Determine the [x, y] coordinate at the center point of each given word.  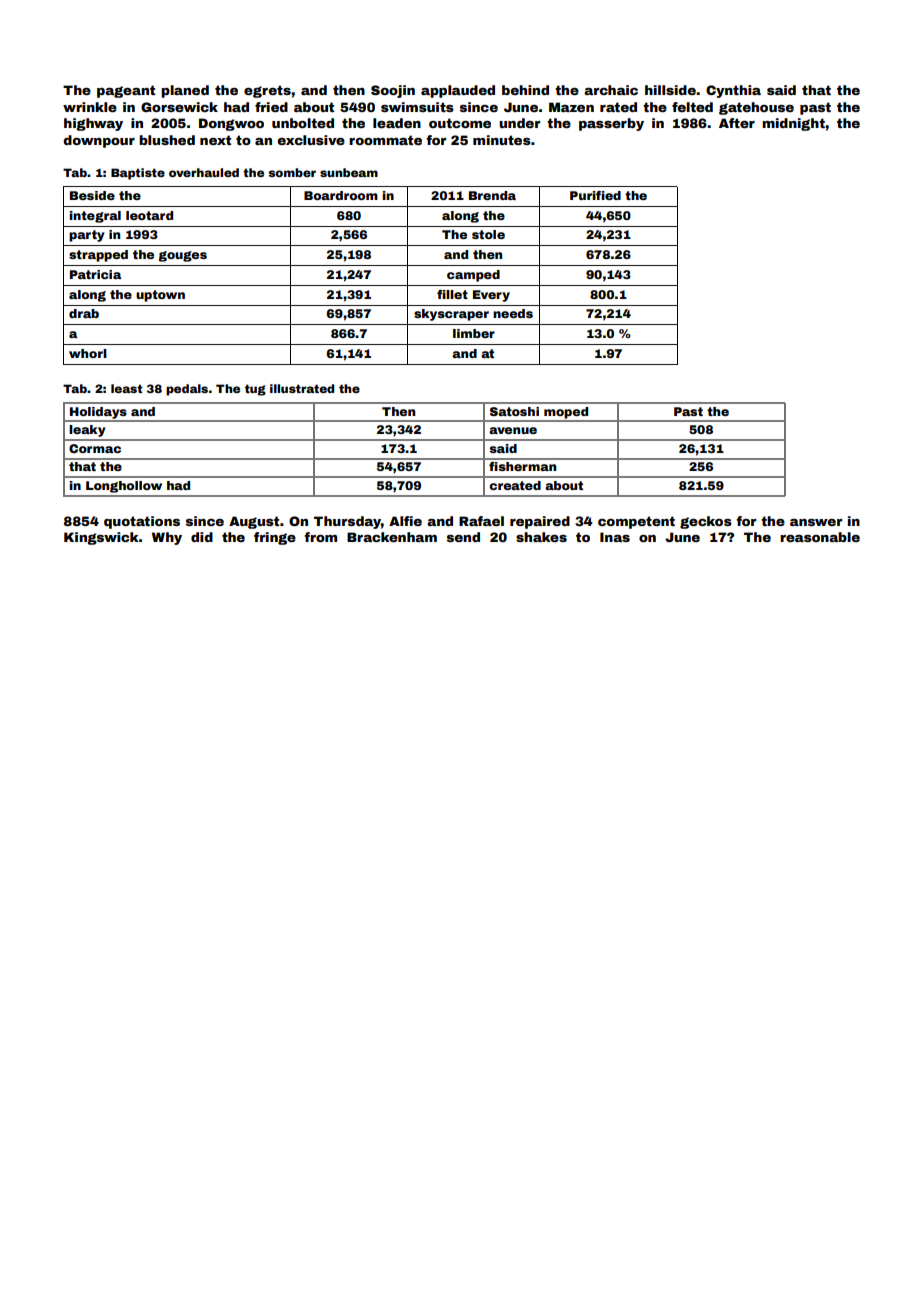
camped [473, 276]
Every [491, 296]
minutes [502, 140]
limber [474, 333]
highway [93, 124]
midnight [793, 124]
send [463, 537]
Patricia [95, 274]
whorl [88, 353]
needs [513, 313]
